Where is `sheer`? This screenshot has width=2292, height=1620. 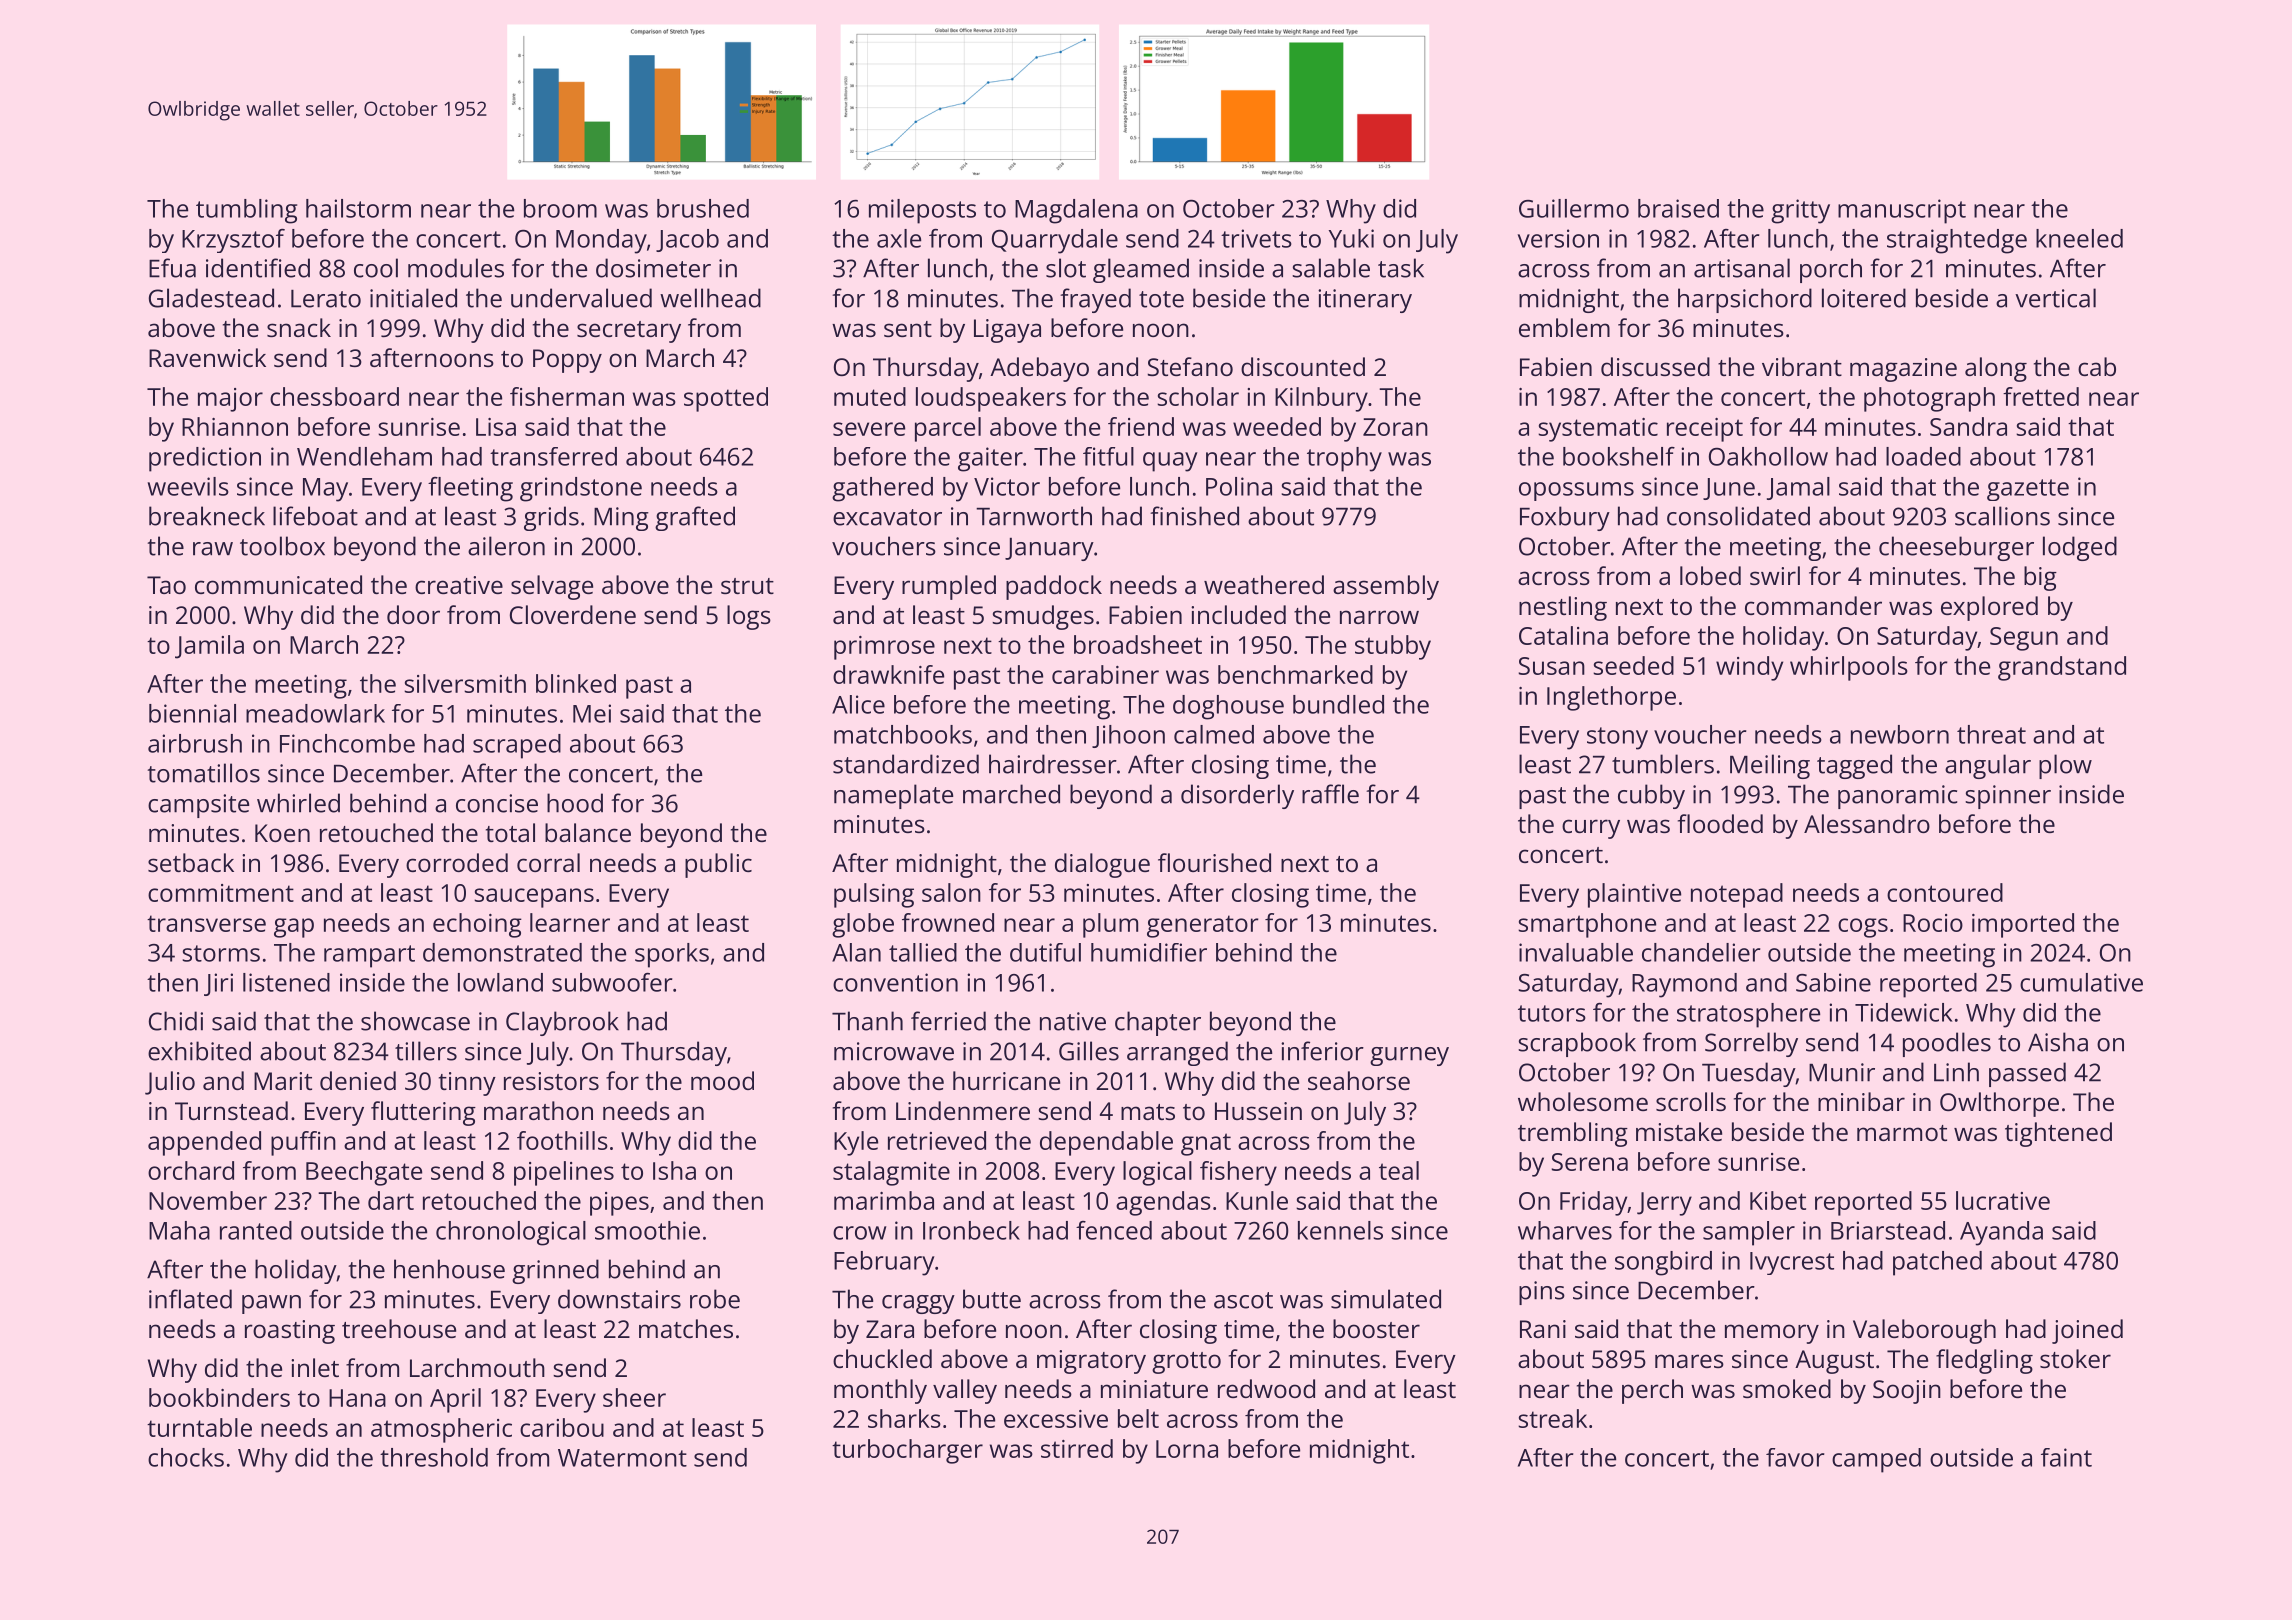
sheer is located at coordinates (634, 1397).
